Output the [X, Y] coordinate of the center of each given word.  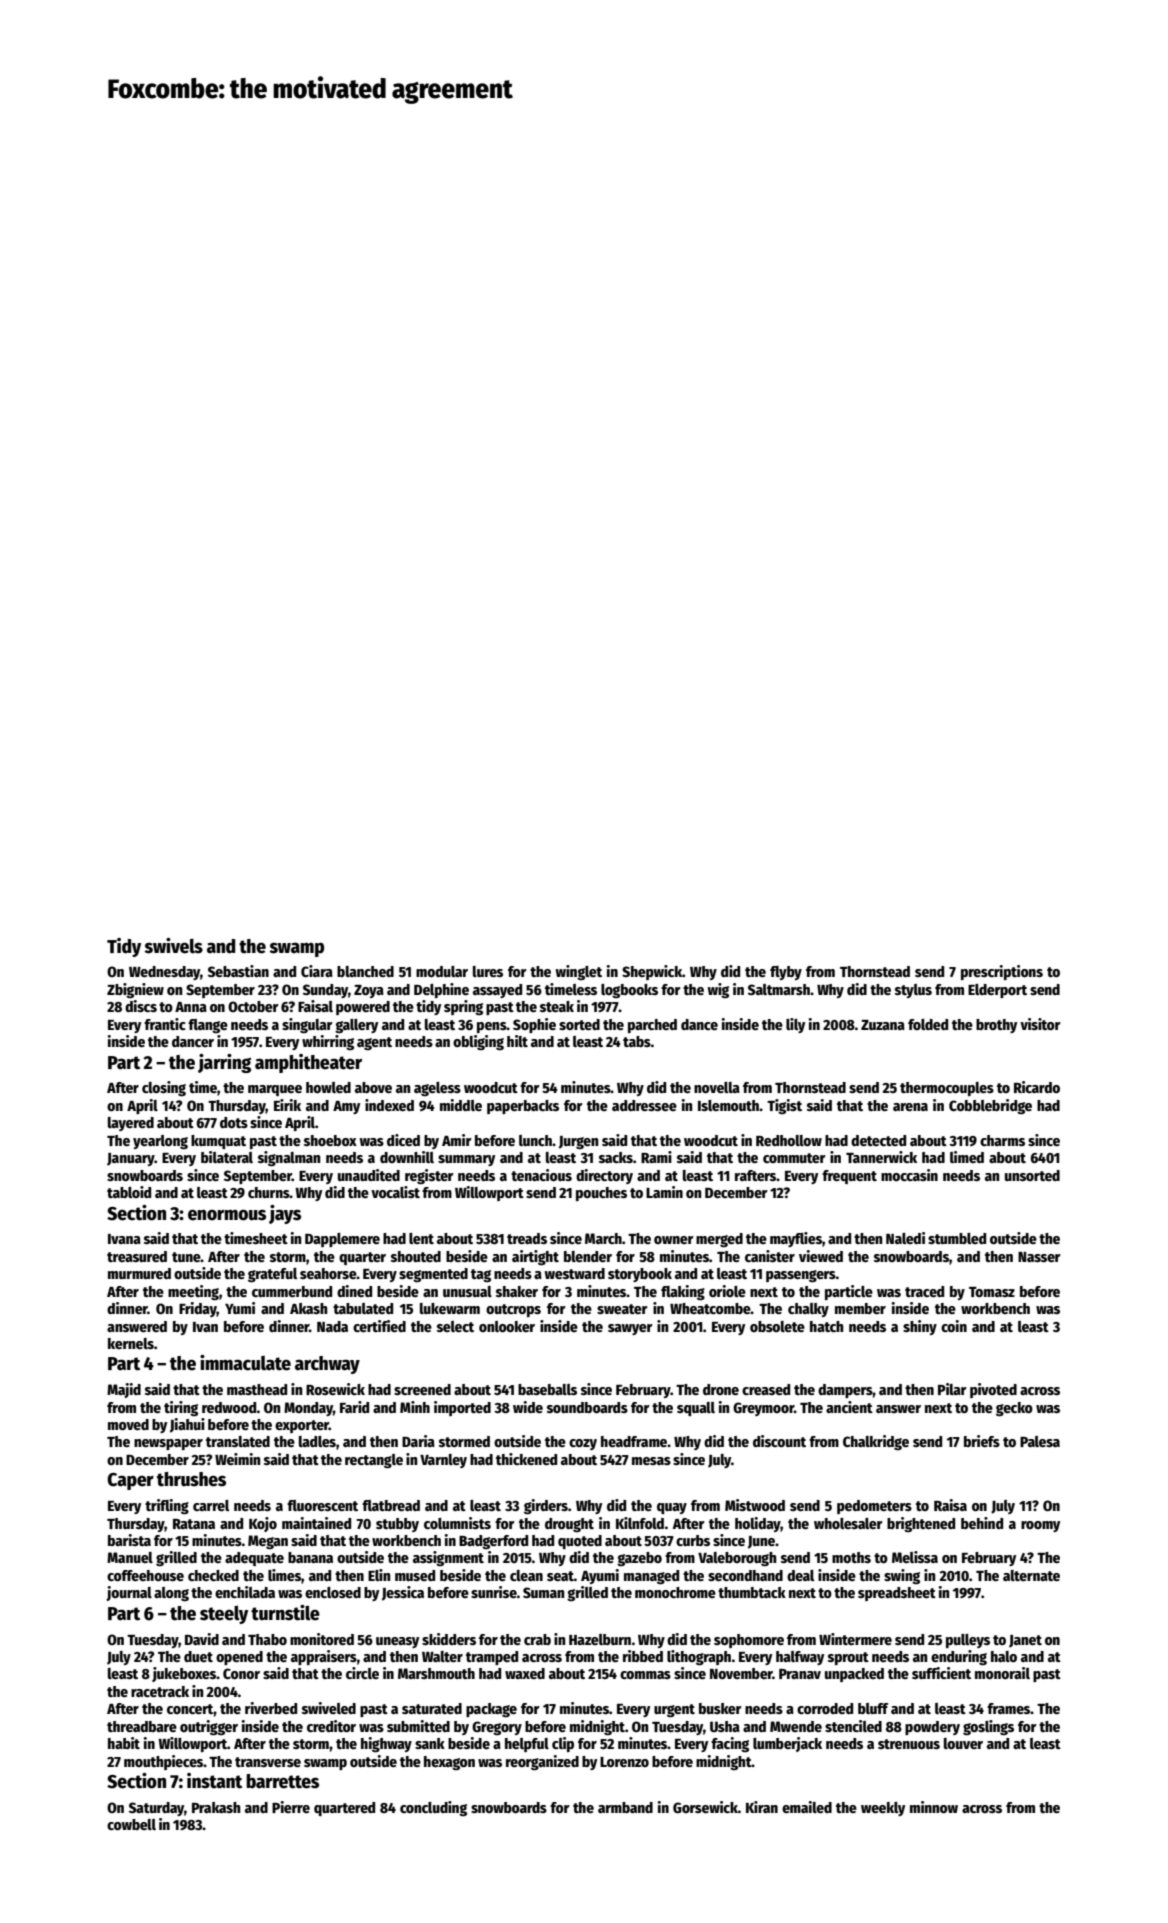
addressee [644, 1105]
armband [625, 1807]
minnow [934, 1807]
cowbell [131, 1824]
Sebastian [238, 971]
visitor [1040, 1024]
